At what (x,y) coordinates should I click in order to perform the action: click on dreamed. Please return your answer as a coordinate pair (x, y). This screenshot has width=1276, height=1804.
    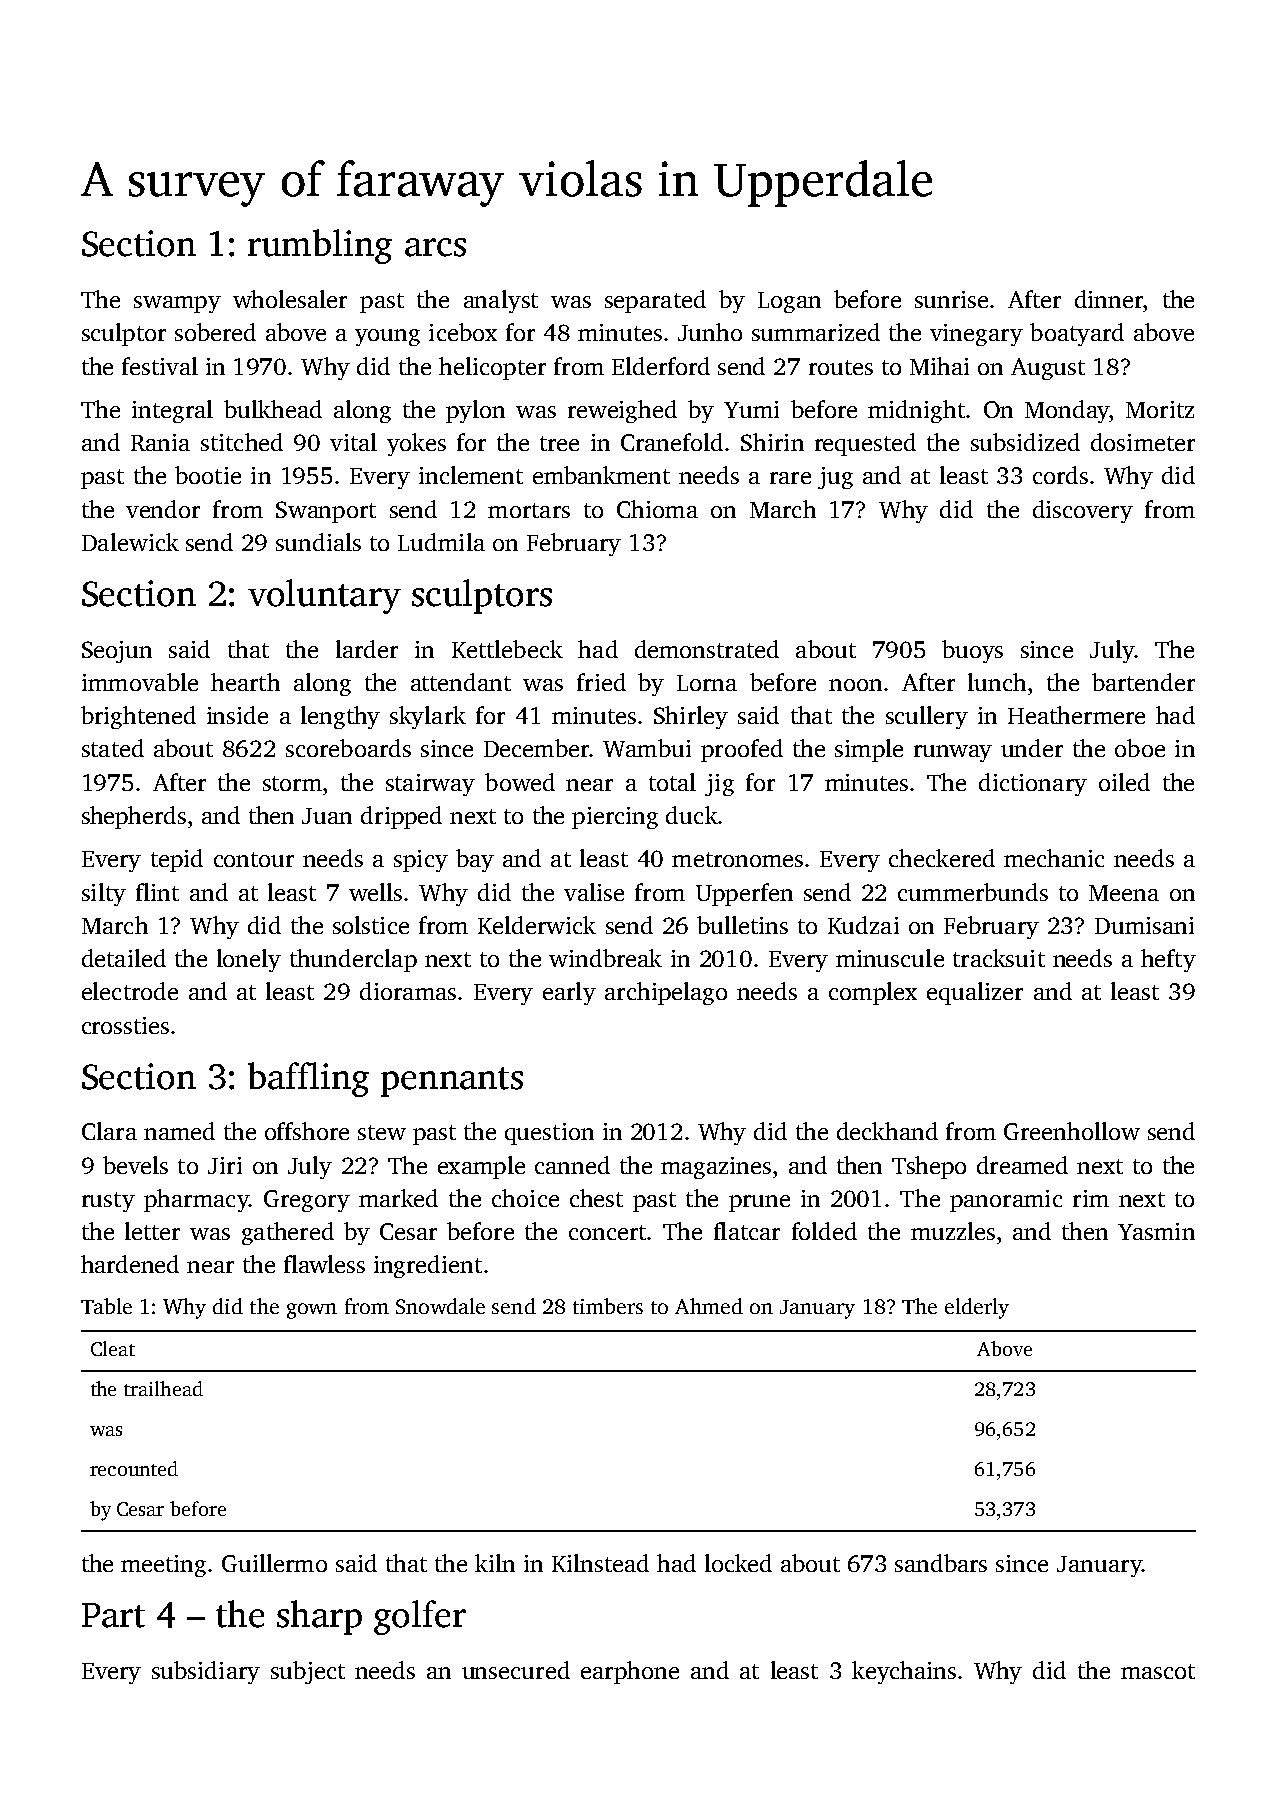
    Looking at the image, I should click on (1022, 1165).
